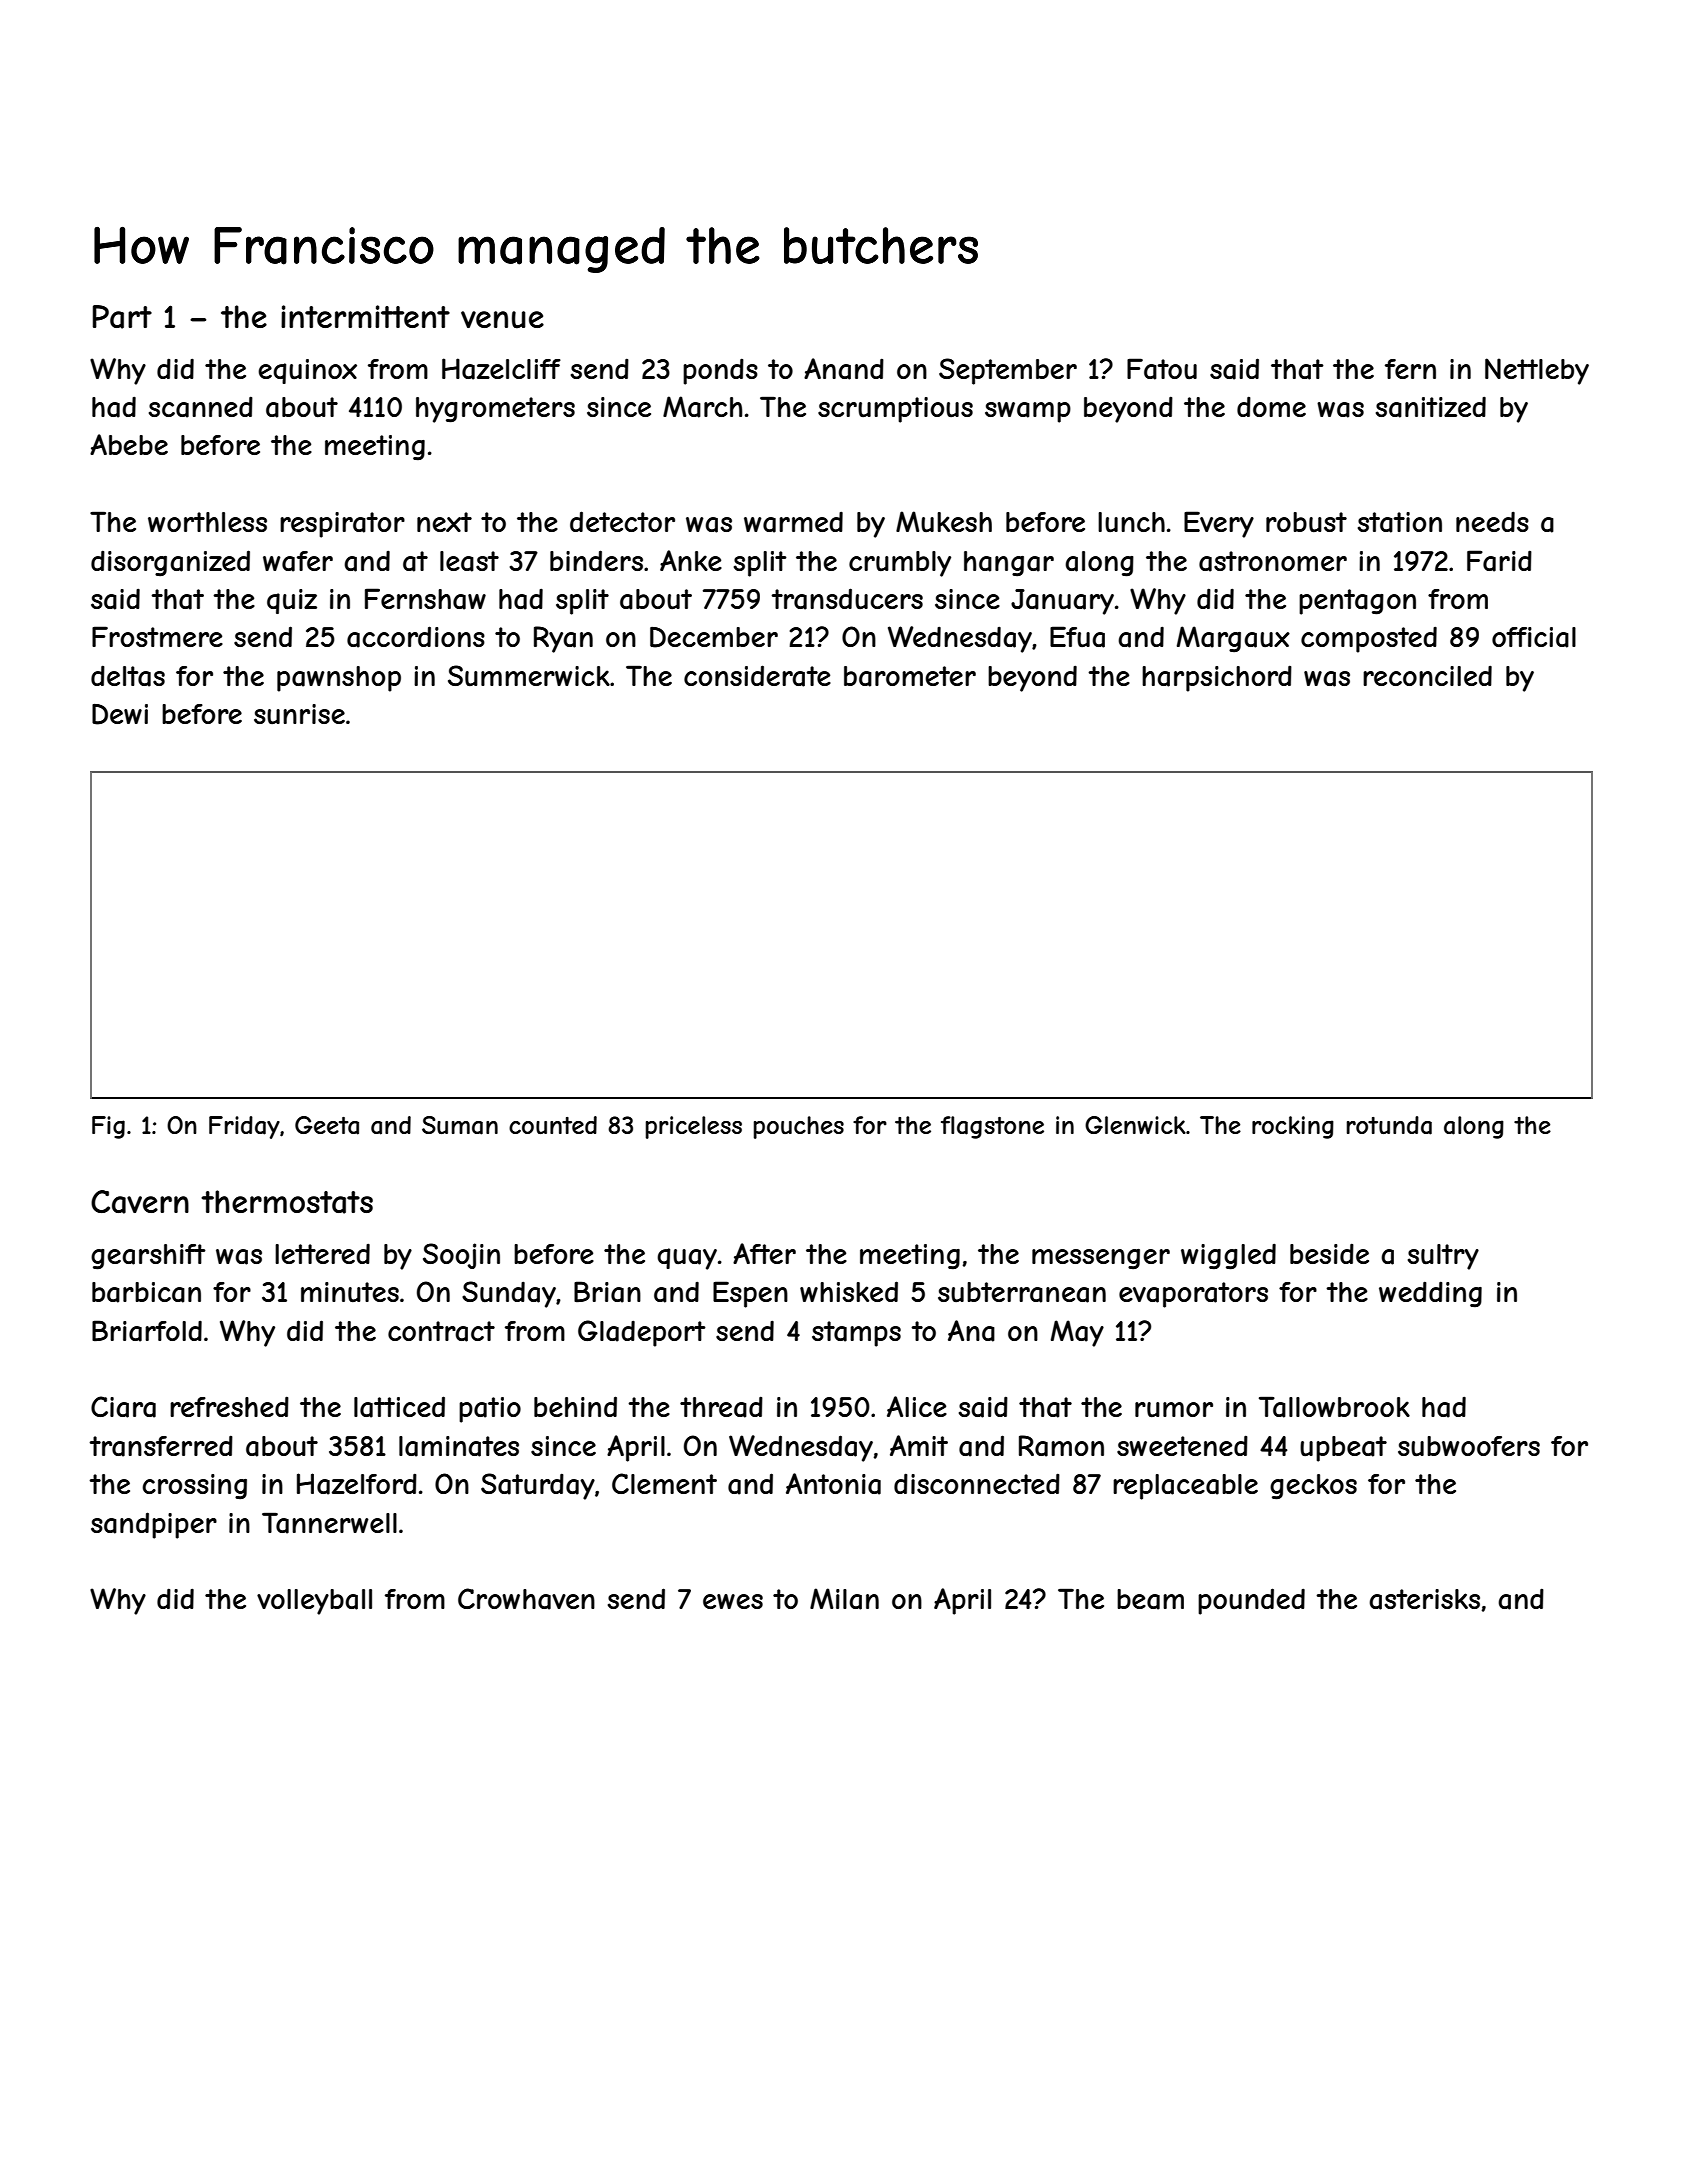 The image size is (1683, 2178). Describe the element at coordinates (1499, 561) in the page. I see `Farid` at that location.
